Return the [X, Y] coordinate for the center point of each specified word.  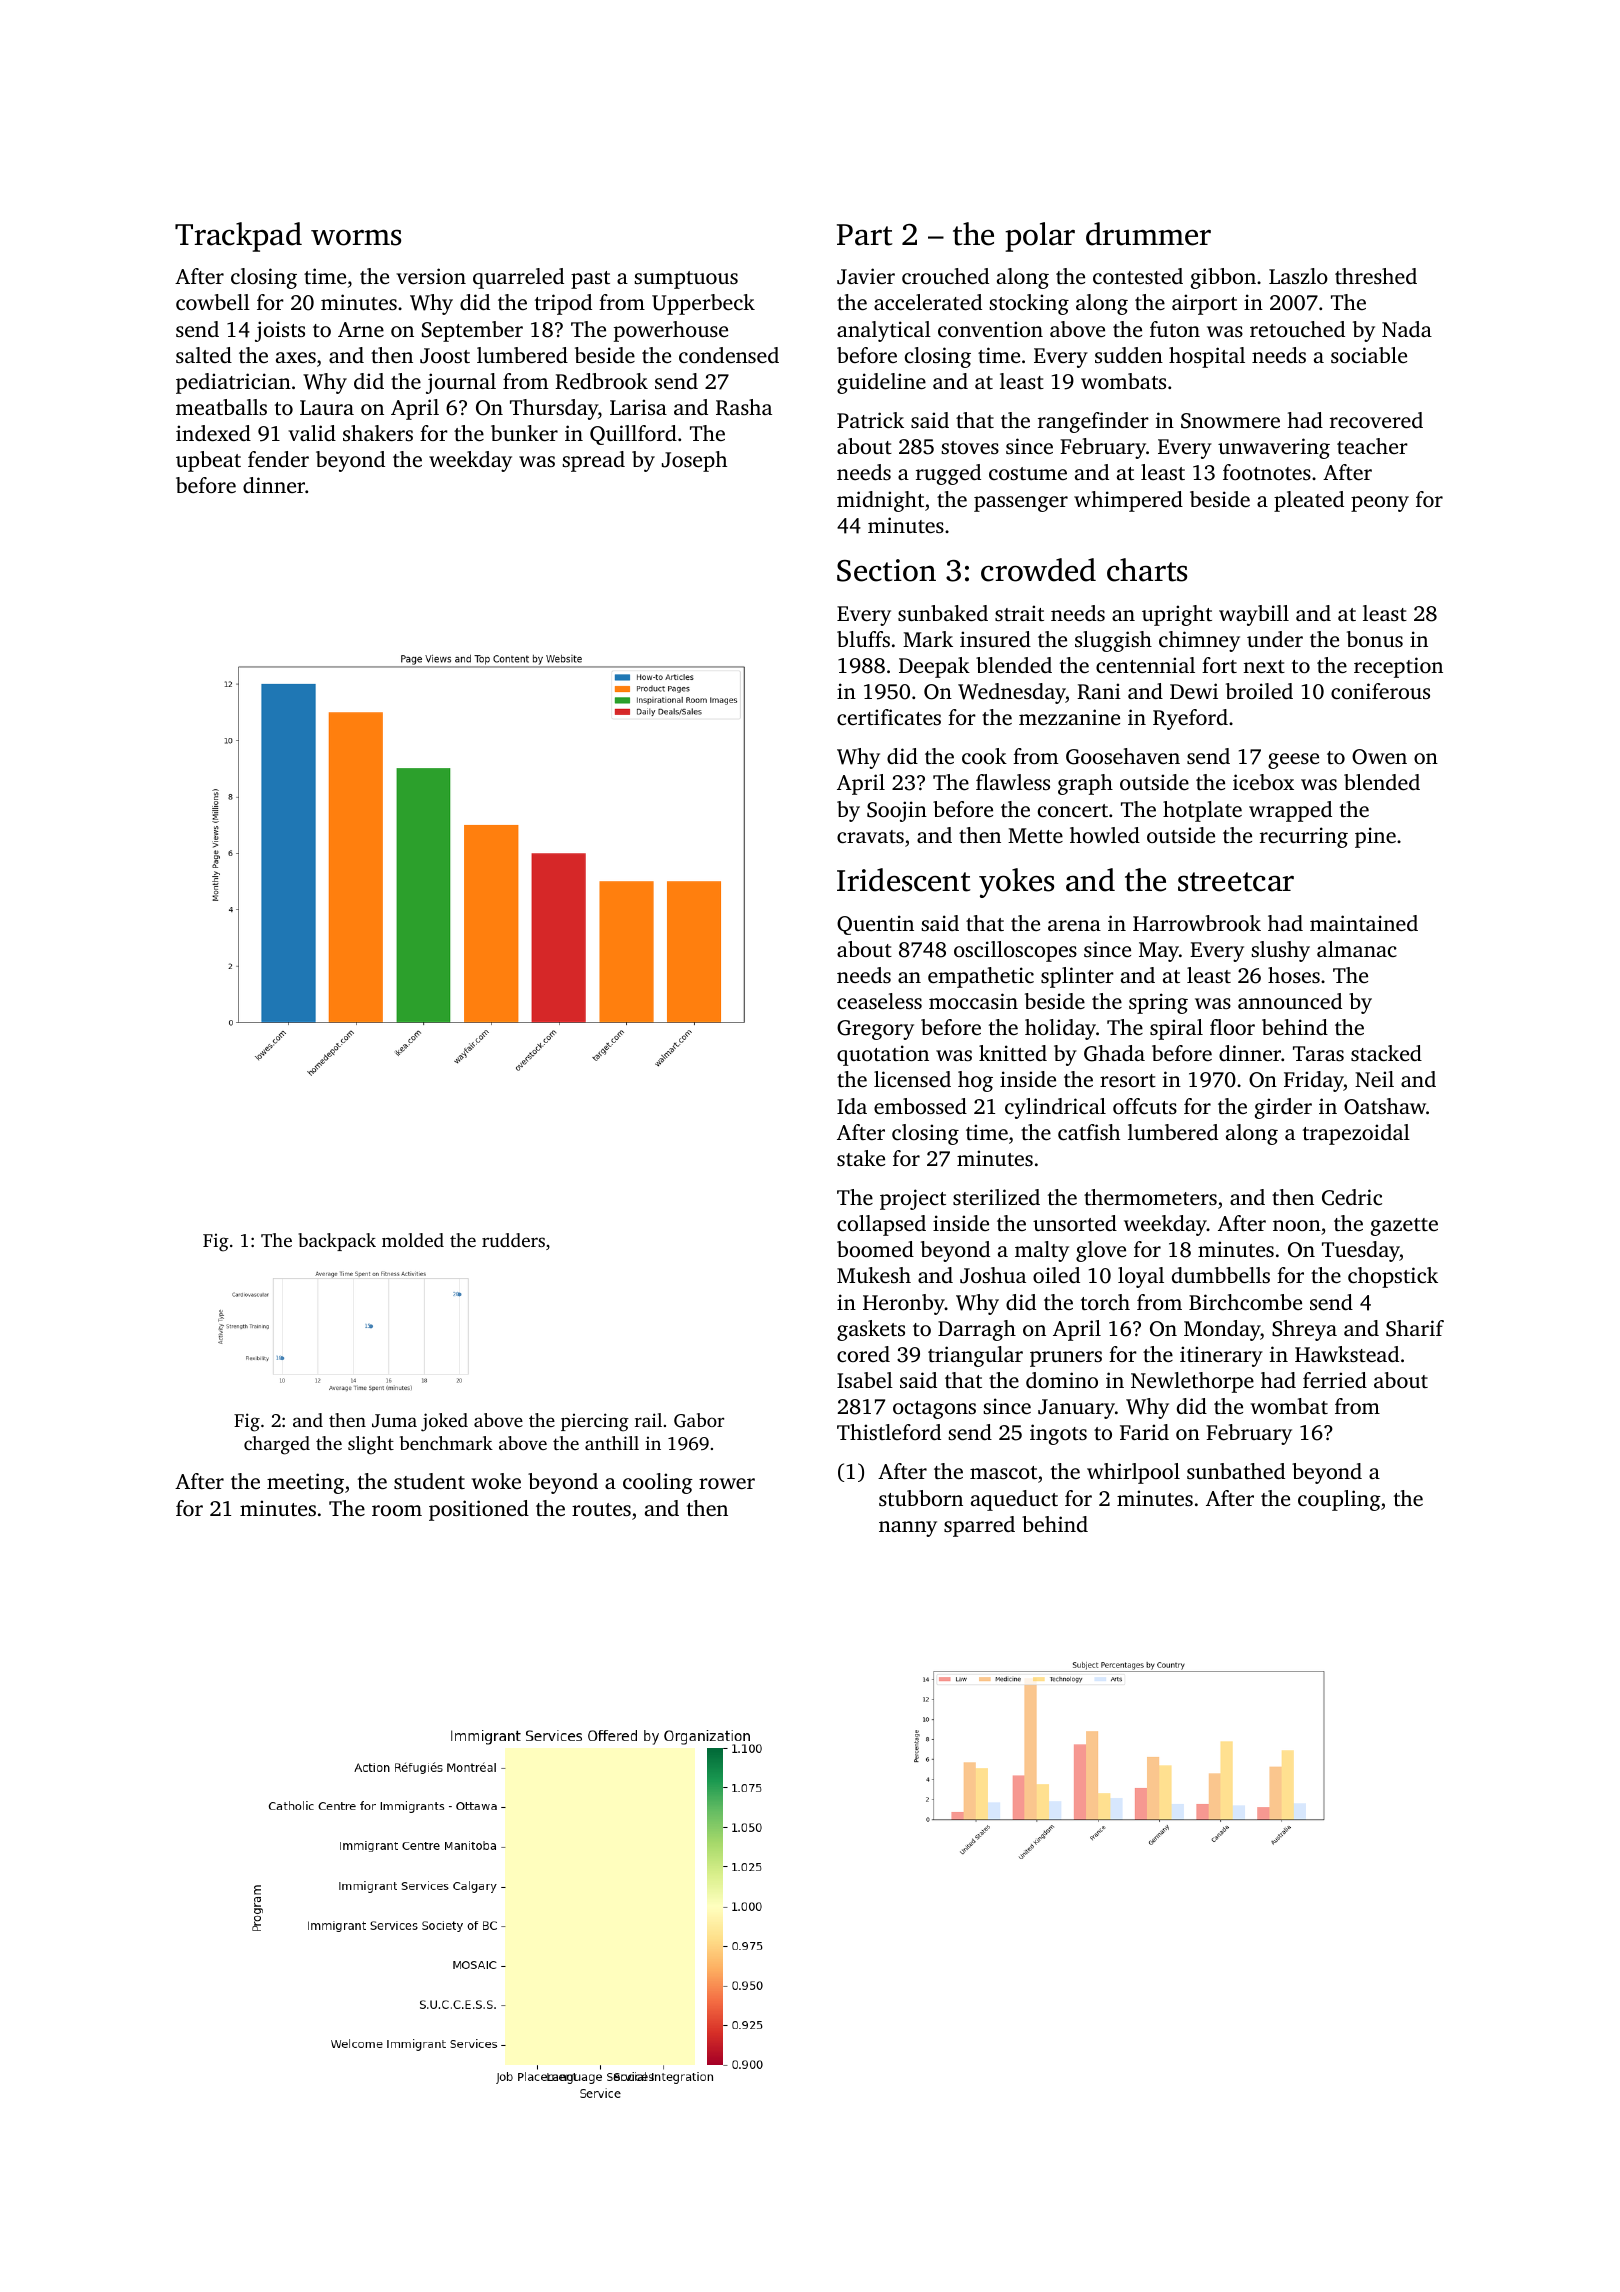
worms [356, 237]
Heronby [904, 1304]
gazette [1404, 1227]
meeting [305, 1483]
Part [864, 235]
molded [413, 1240]
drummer [1148, 234]
